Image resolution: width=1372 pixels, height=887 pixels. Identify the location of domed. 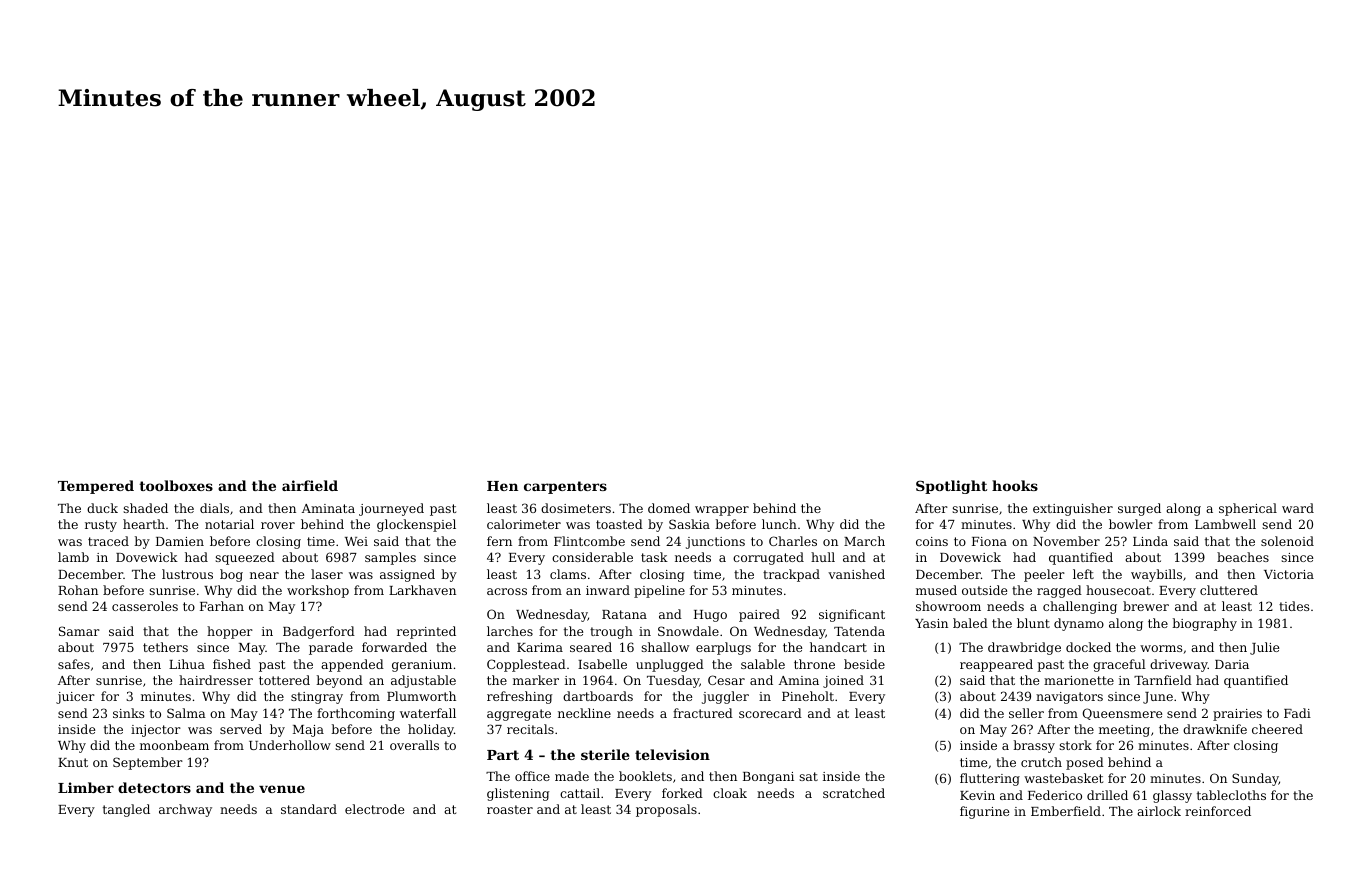
(669, 508).
